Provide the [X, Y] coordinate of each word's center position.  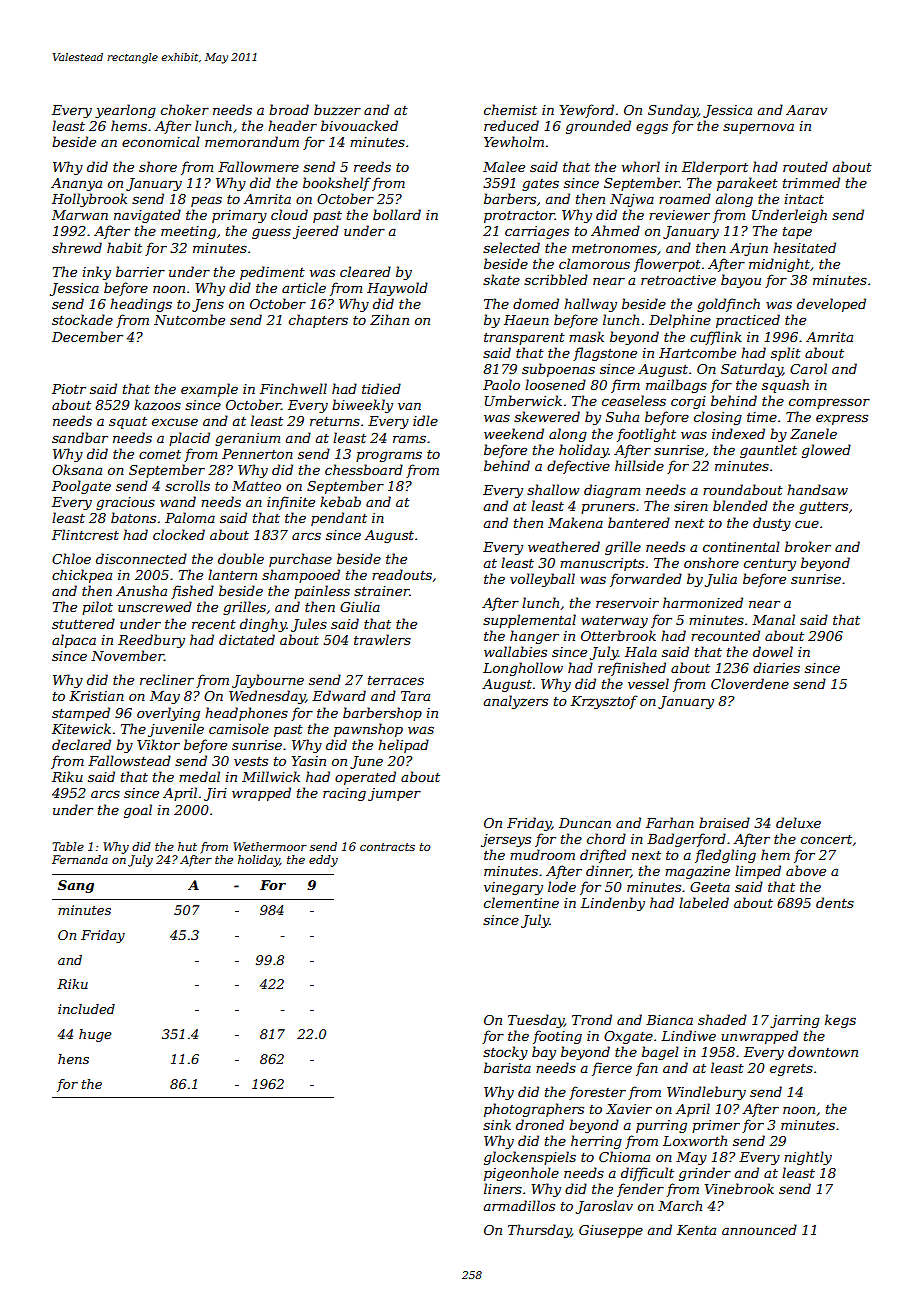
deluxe [798, 822]
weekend [514, 433]
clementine [521, 902]
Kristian [96, 696]
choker [185, 109]
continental [741, 546]
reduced [511, 125]
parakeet [747, 184]
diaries [776, 667]
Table [68, 846]
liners [503, 1188]
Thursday [539, 1231]
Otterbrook [618, 635]
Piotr [69, 389]
